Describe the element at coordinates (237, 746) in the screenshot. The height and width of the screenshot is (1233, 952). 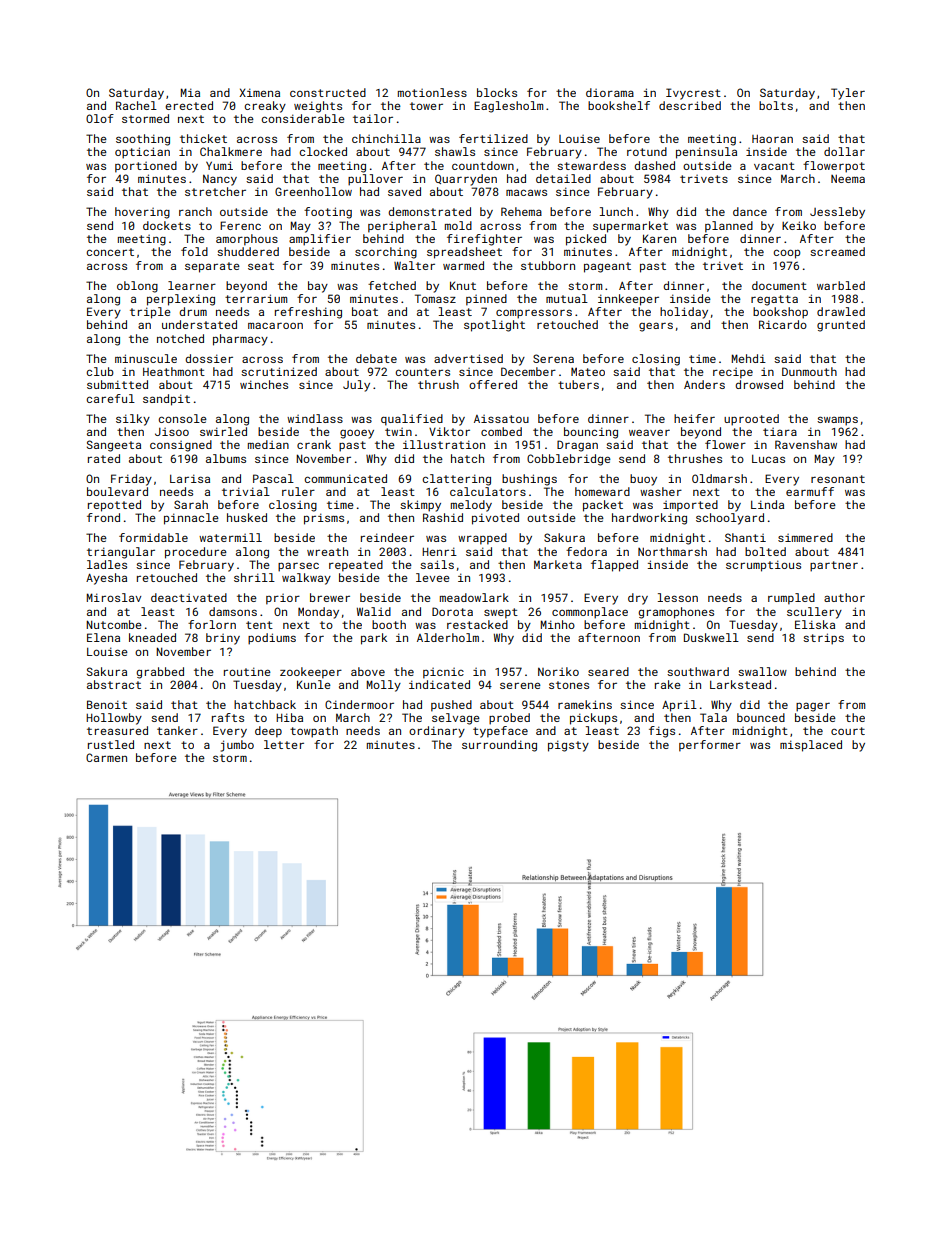
I see `jumbo` at that location.
